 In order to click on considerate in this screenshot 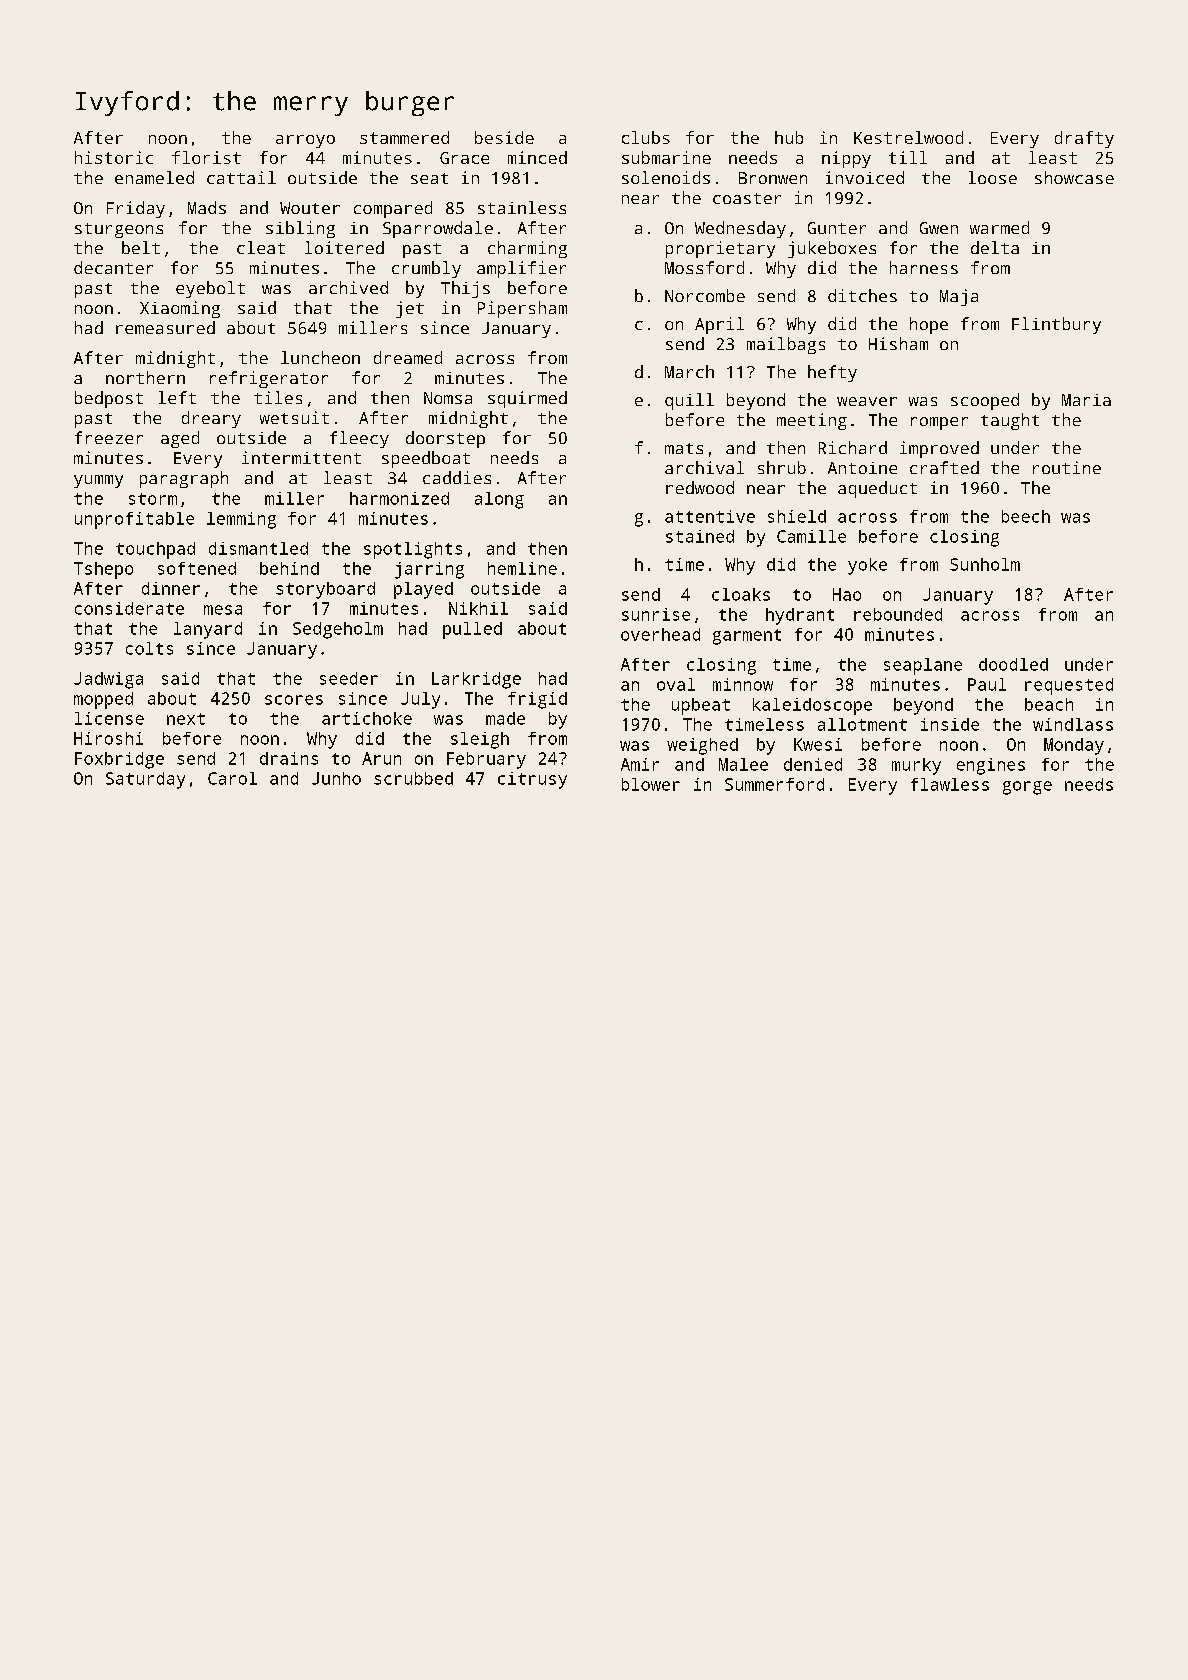, I will do `click(129, 608)`.
